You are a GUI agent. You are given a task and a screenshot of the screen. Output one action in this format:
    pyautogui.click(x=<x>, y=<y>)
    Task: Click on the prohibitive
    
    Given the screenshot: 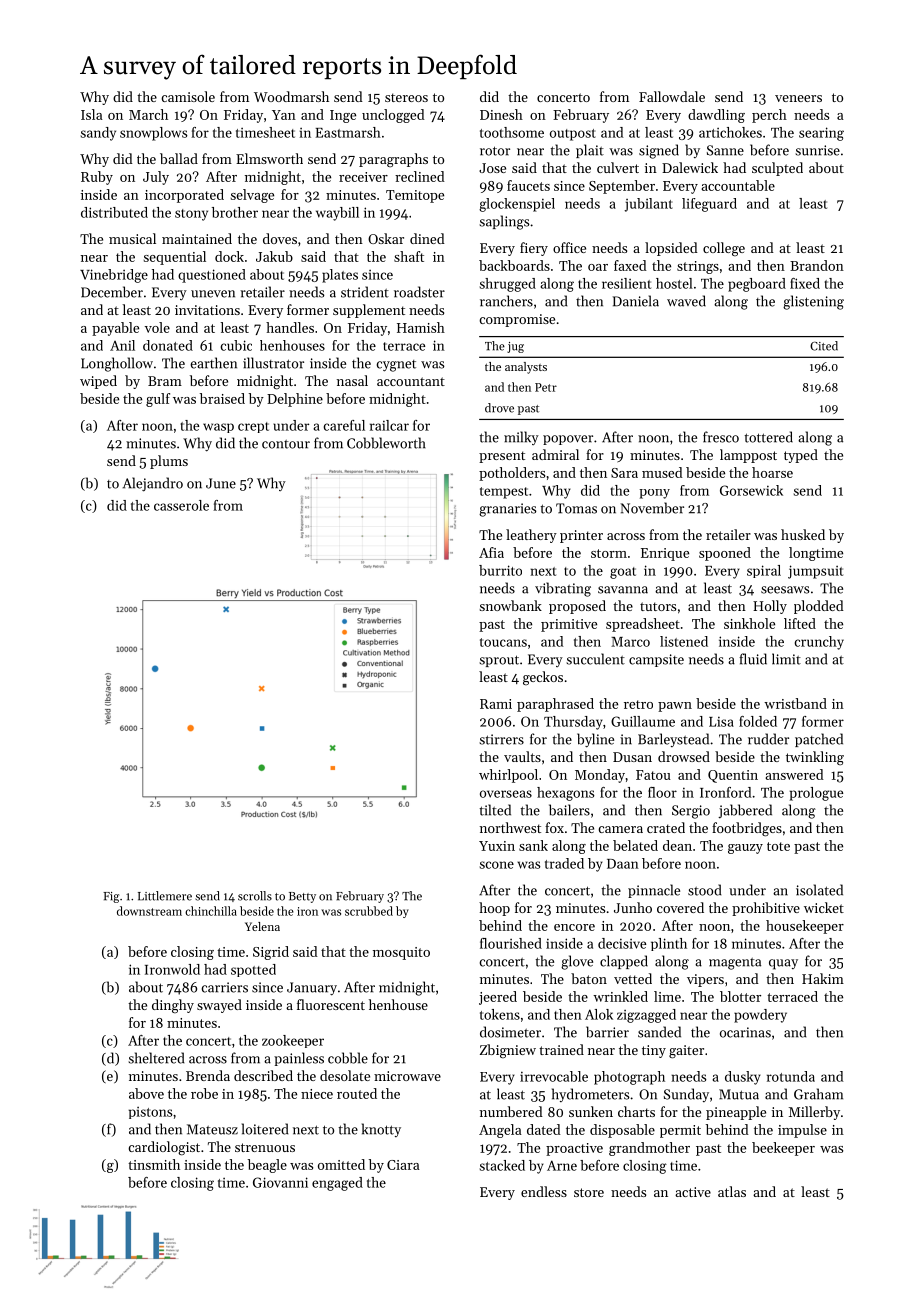 What is the action you would take?
    pyautogui.click(x=766, y=909)
